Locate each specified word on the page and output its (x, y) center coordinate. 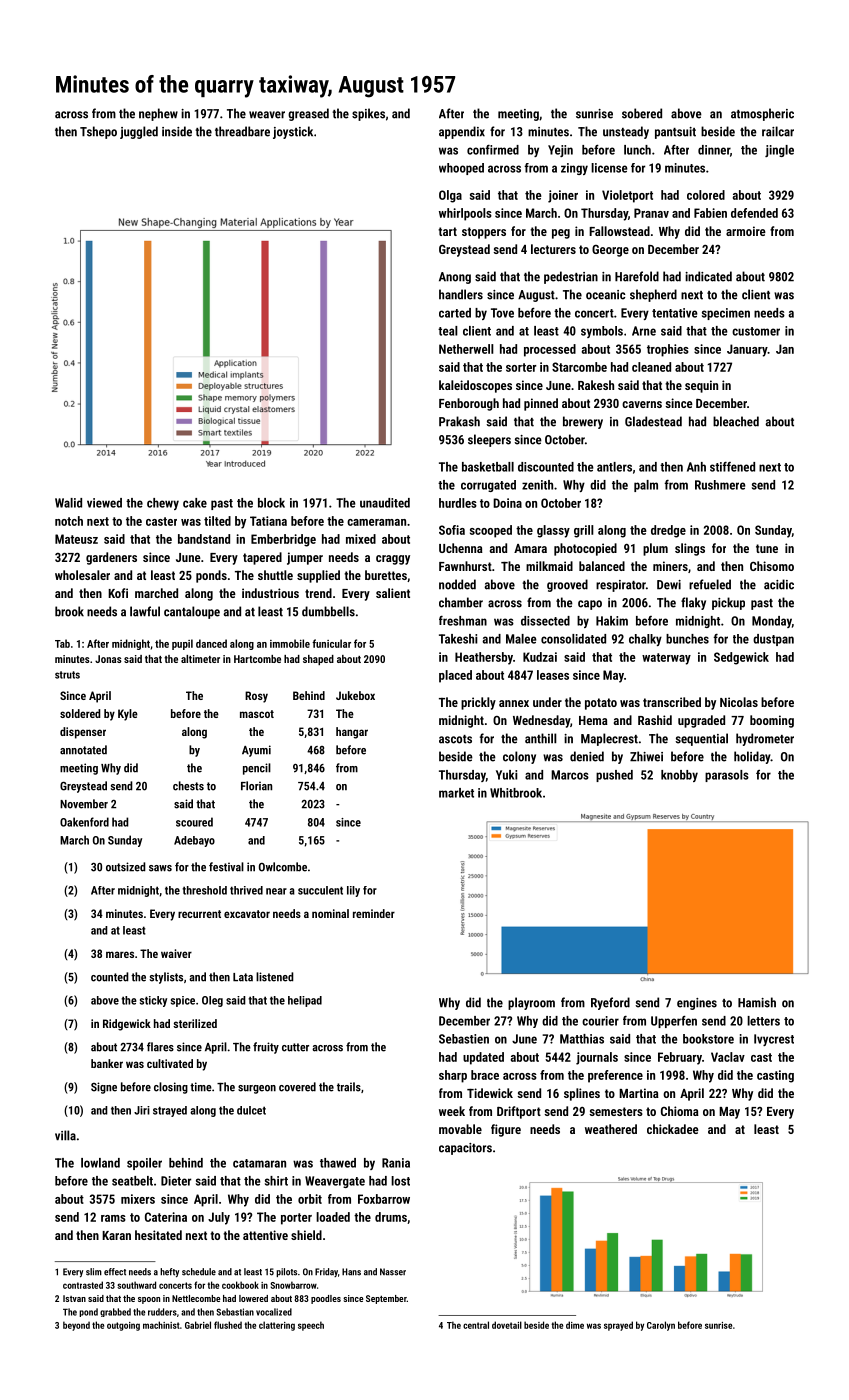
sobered (642, 113)
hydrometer (765, 739)
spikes (368, 114)
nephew (158, 114)
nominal (330, 913)
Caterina (166, 1217)
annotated (83, 750)
